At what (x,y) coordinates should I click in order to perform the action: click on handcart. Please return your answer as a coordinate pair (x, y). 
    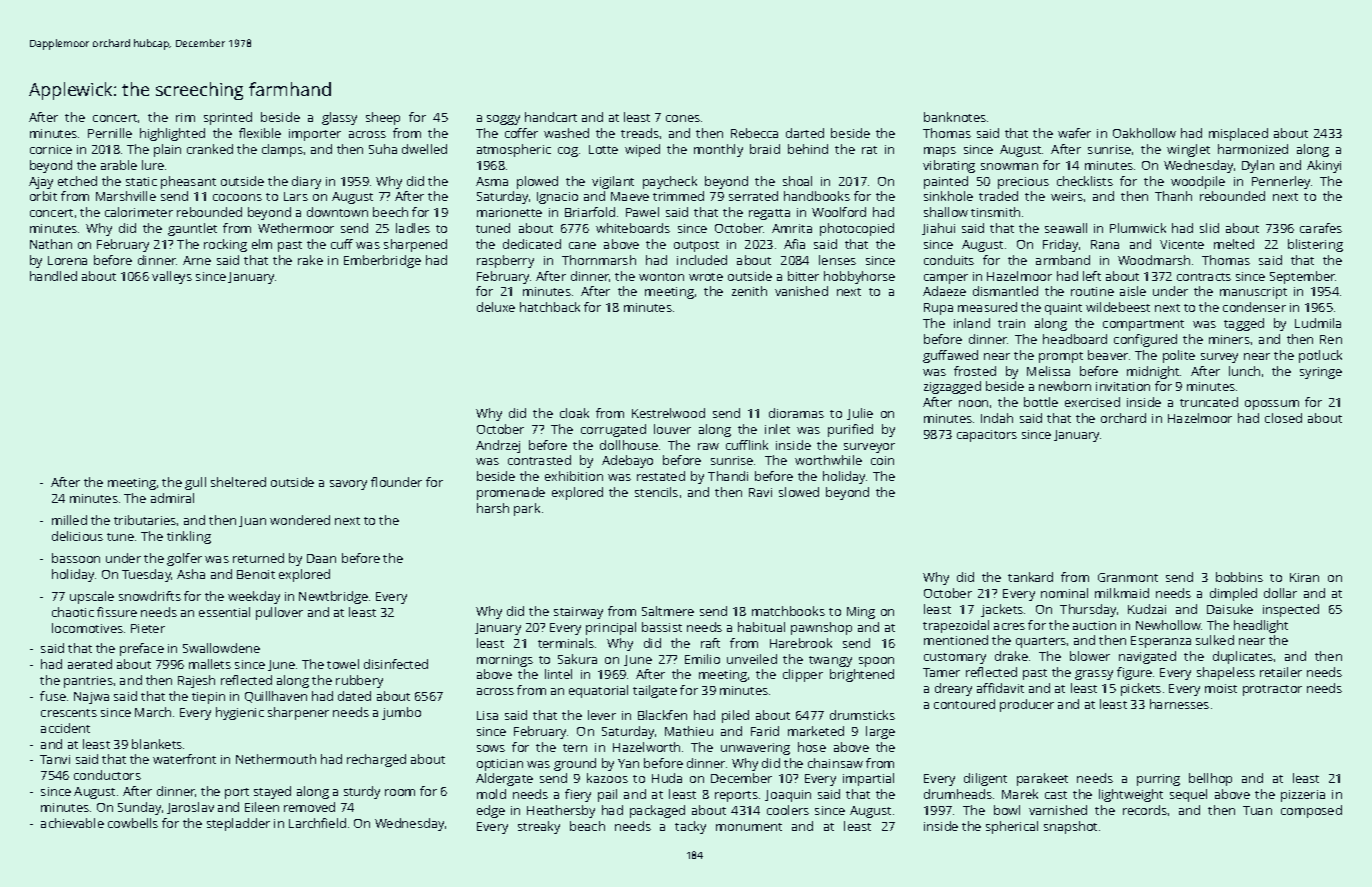
    Looking at the image, I should click on (551, 117).
